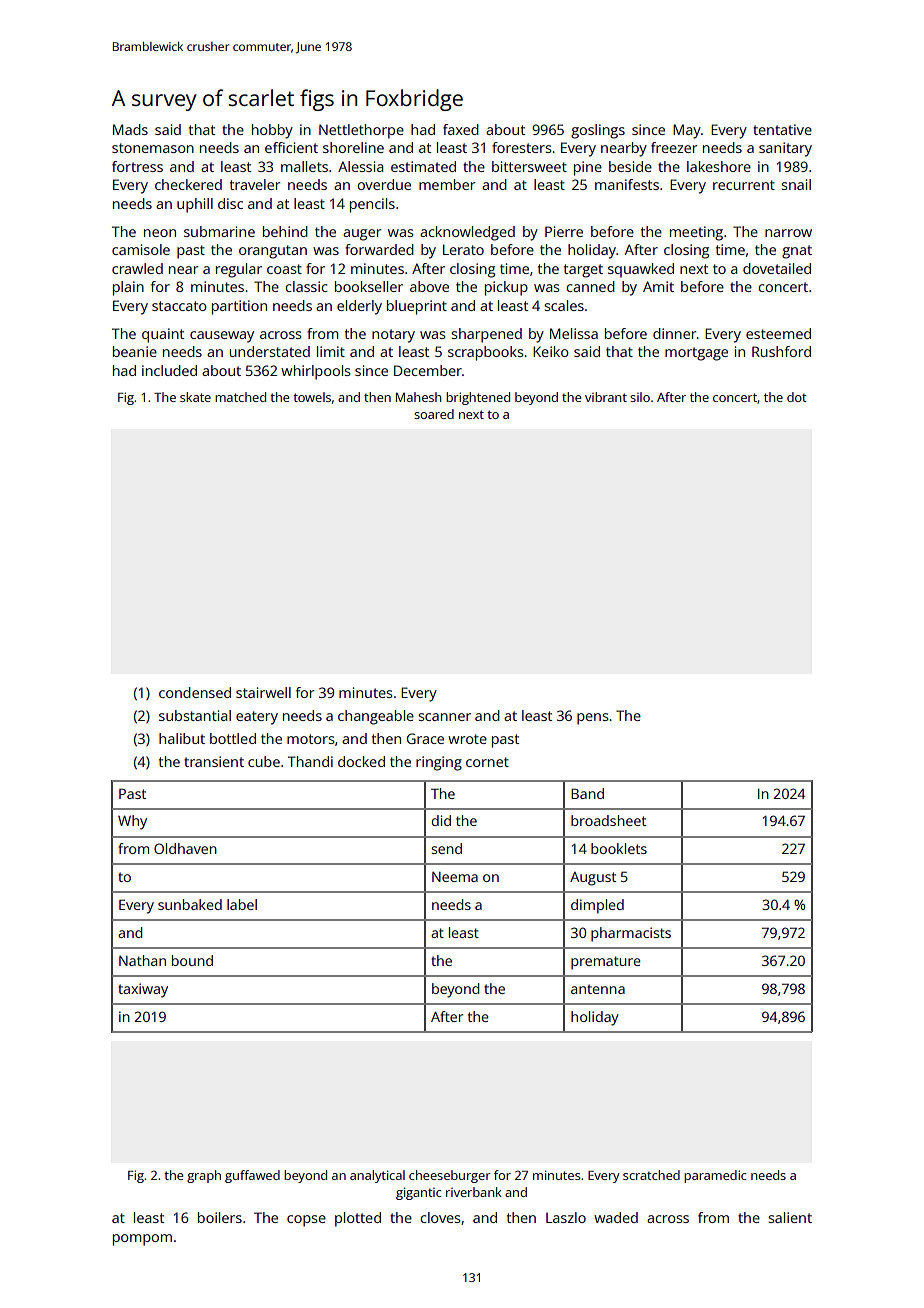 This image has height=1308, width=924. Describe the element at coordinates (255, 184) in the image. I see `traveler` at that location.
